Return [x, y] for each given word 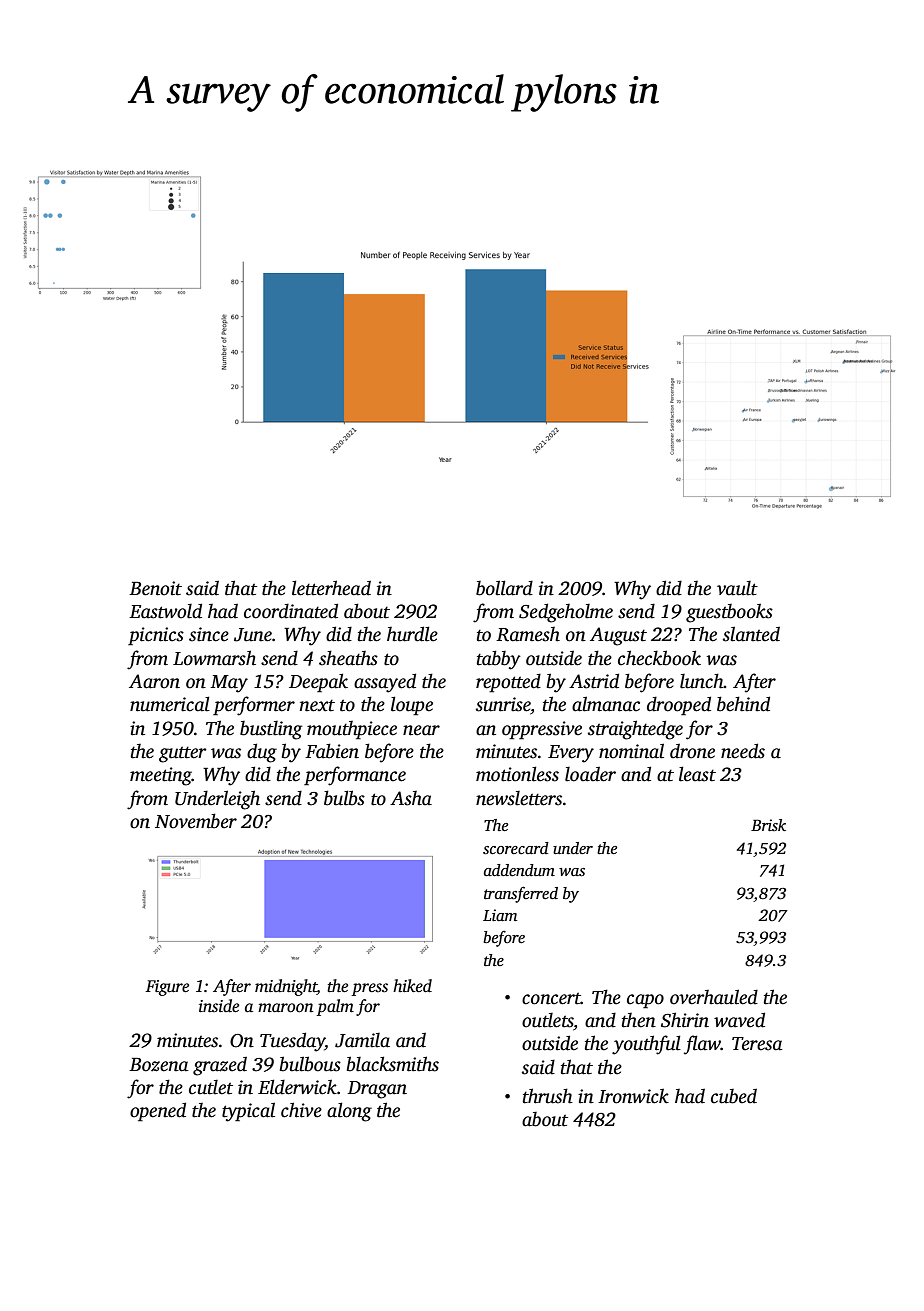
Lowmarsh [214, 658]
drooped [679, 706]
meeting [161, 776]
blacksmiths [393, 1064]
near [421, 730]
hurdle [412, 634]
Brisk [768, 825]
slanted [751, 634]
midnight [286, 987]
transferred [521, 894]
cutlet [211, 1087]
